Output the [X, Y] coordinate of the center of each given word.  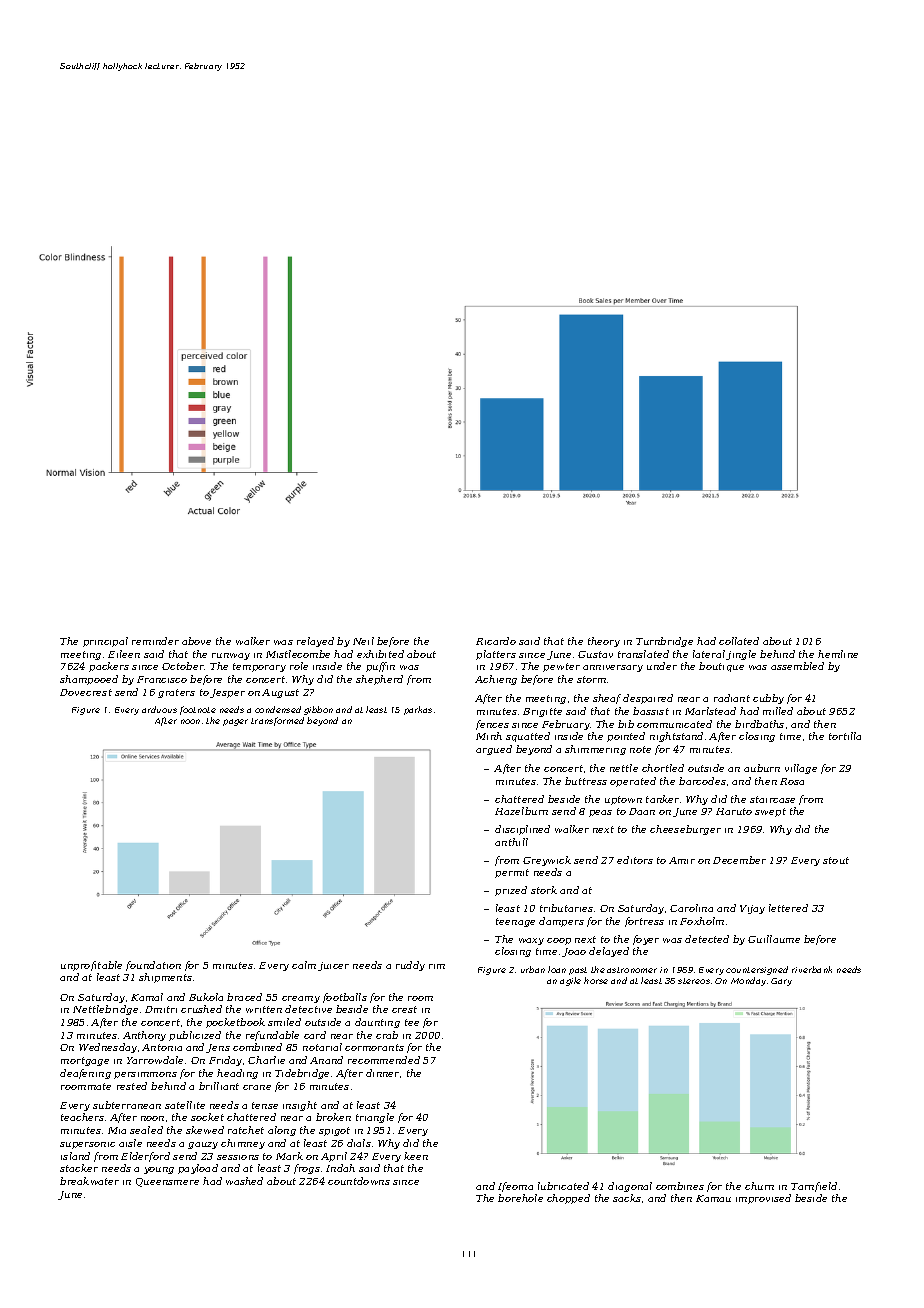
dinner [382, 1073]
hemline [838, 654]
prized [511, 891]
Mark [289, 1156]
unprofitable [91, 966]
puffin [380, 667]
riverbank [812, 969]
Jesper [227, 693]
